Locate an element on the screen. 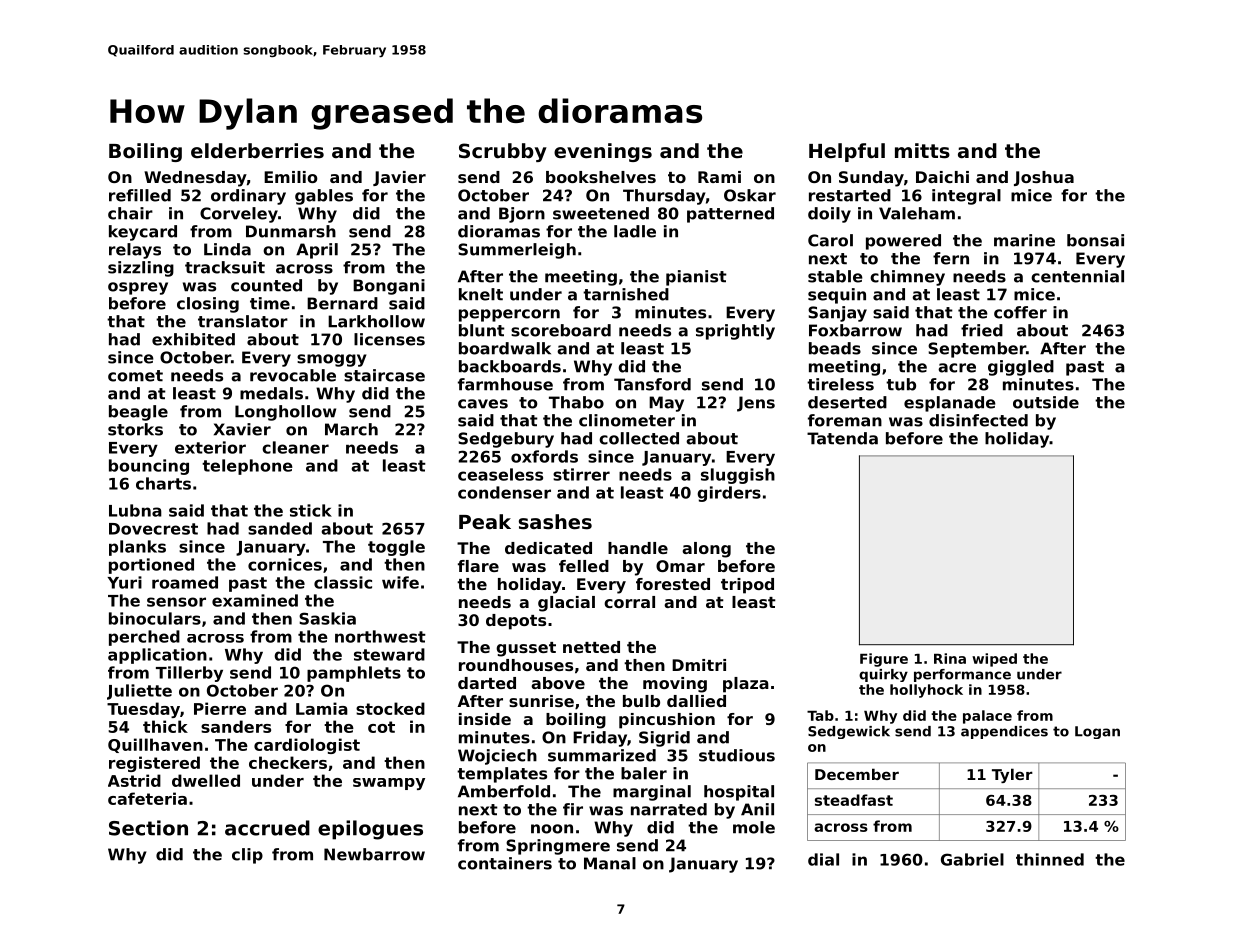 The height and width of the screenshot is (952, 1233). Scrubby is located at coordinates (503, 152).
